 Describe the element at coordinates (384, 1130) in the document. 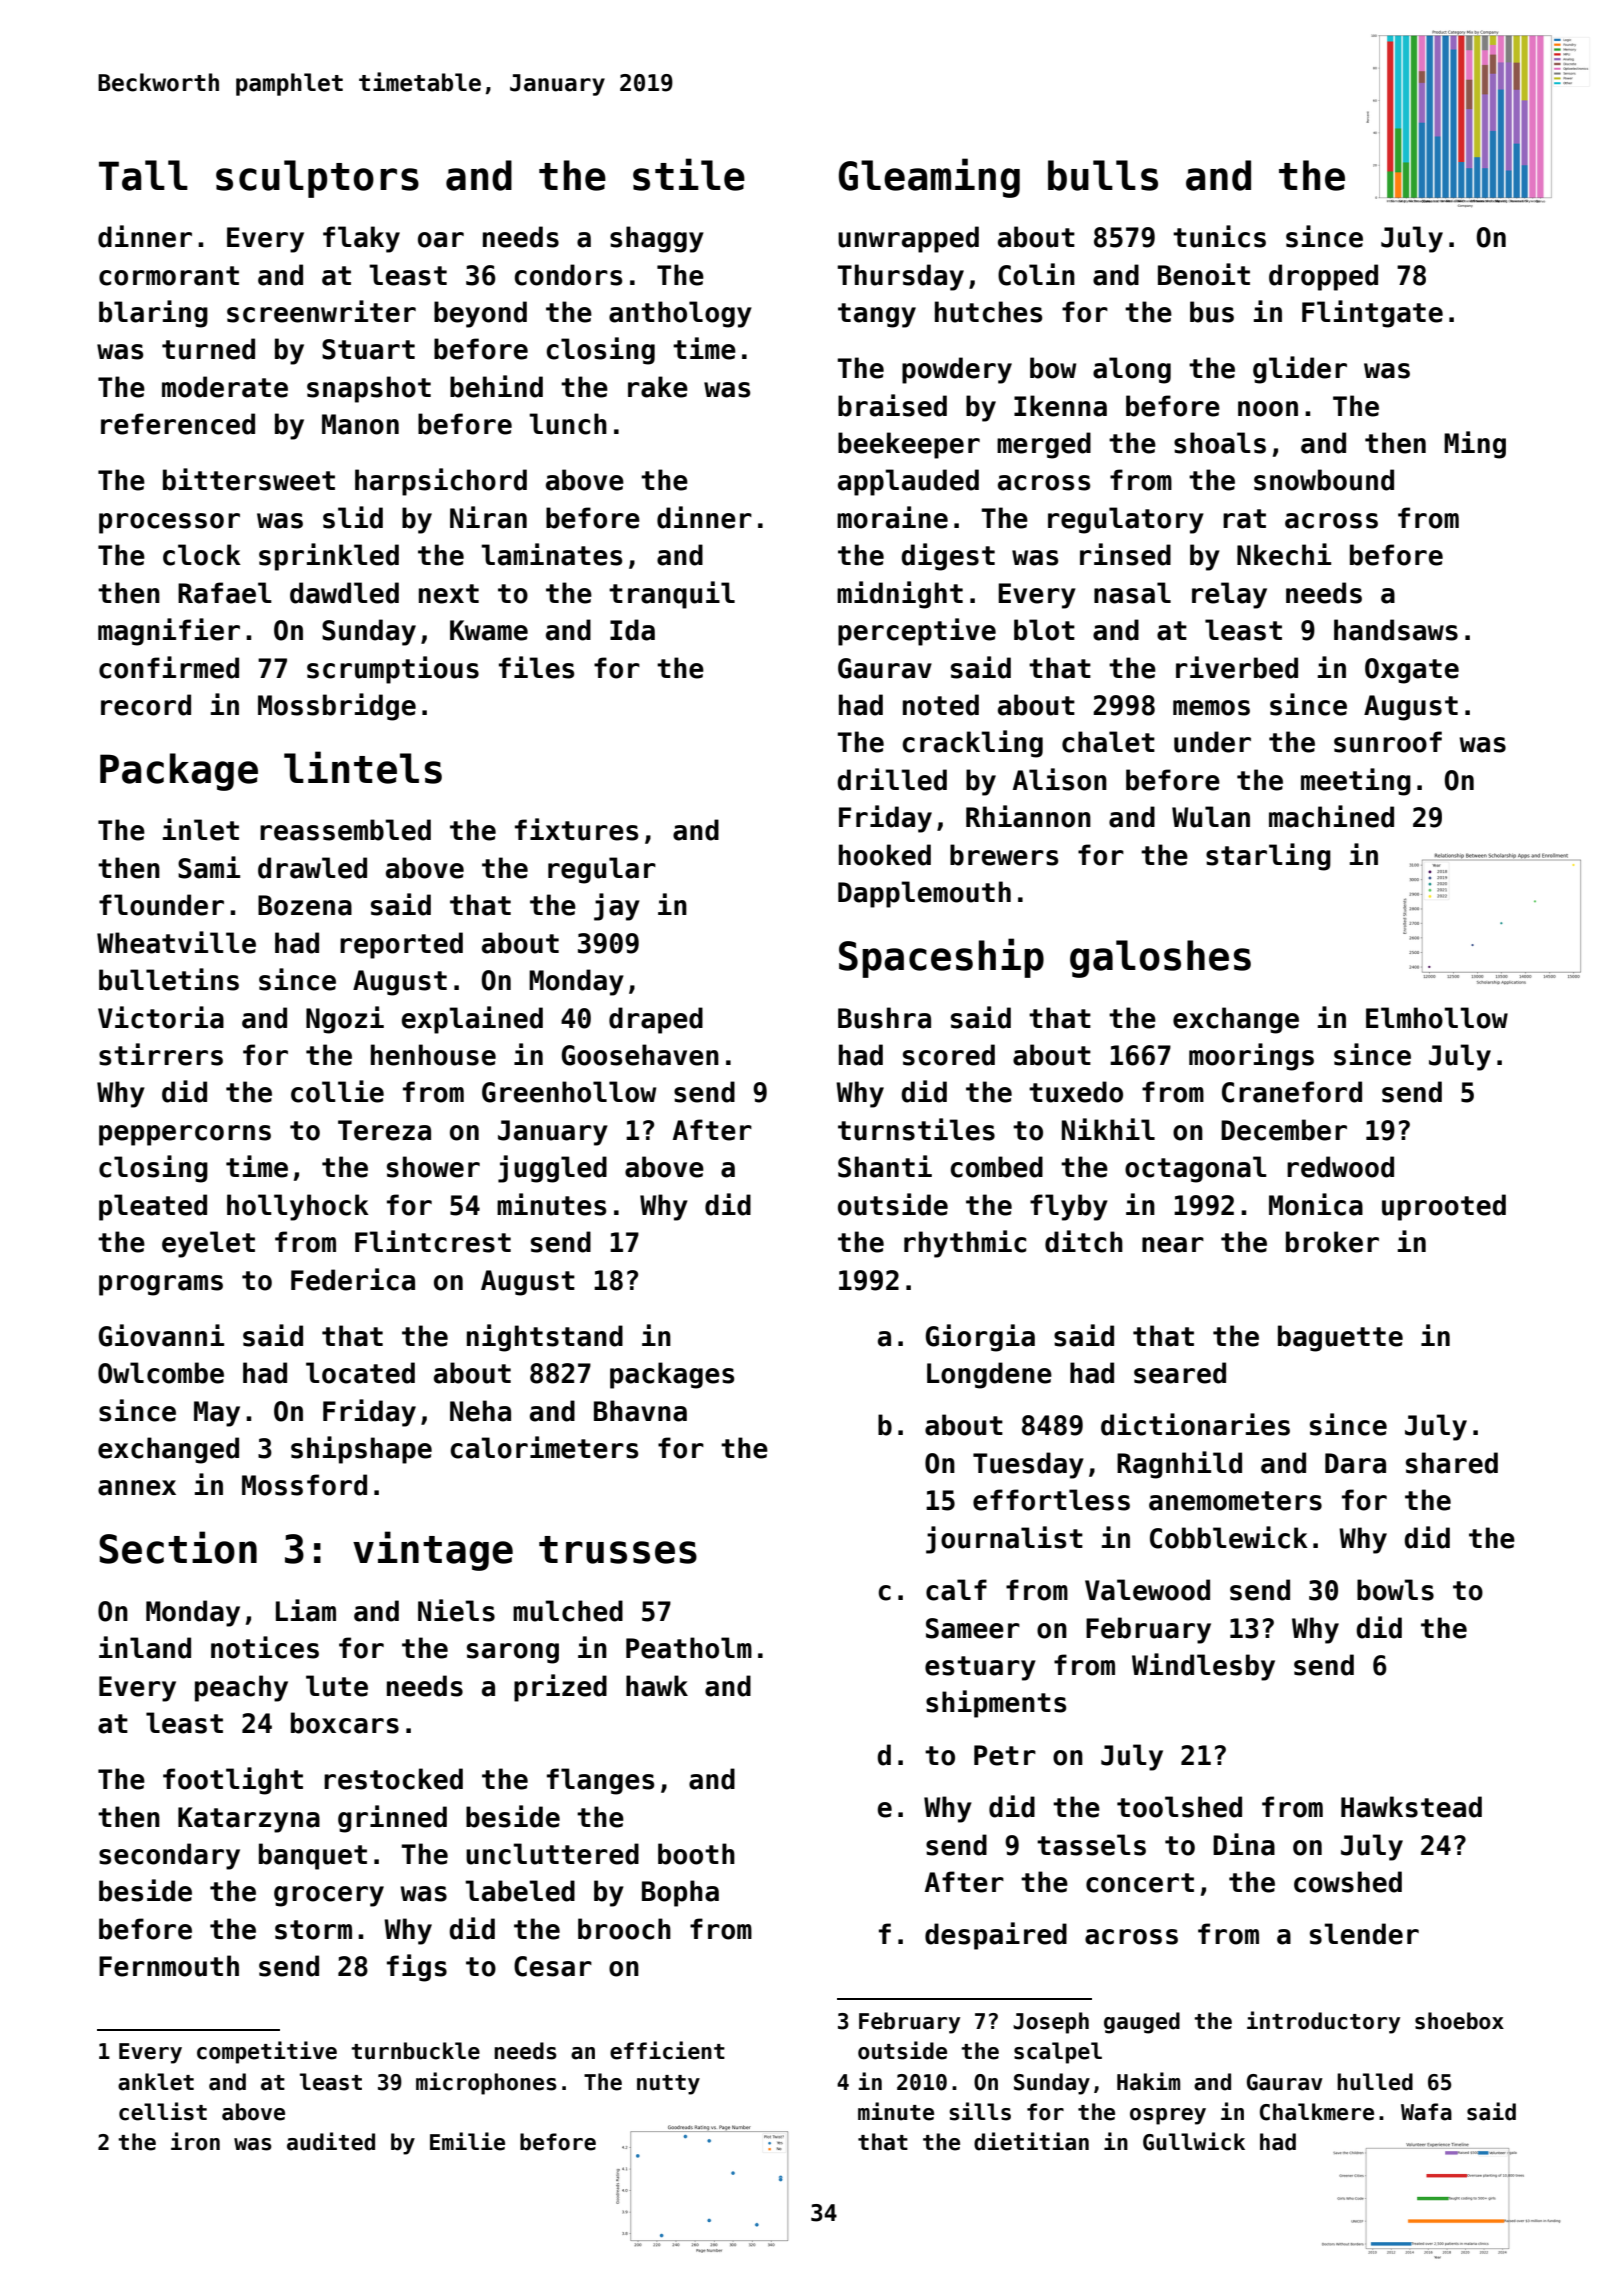

I see `Tereza` at that location.
